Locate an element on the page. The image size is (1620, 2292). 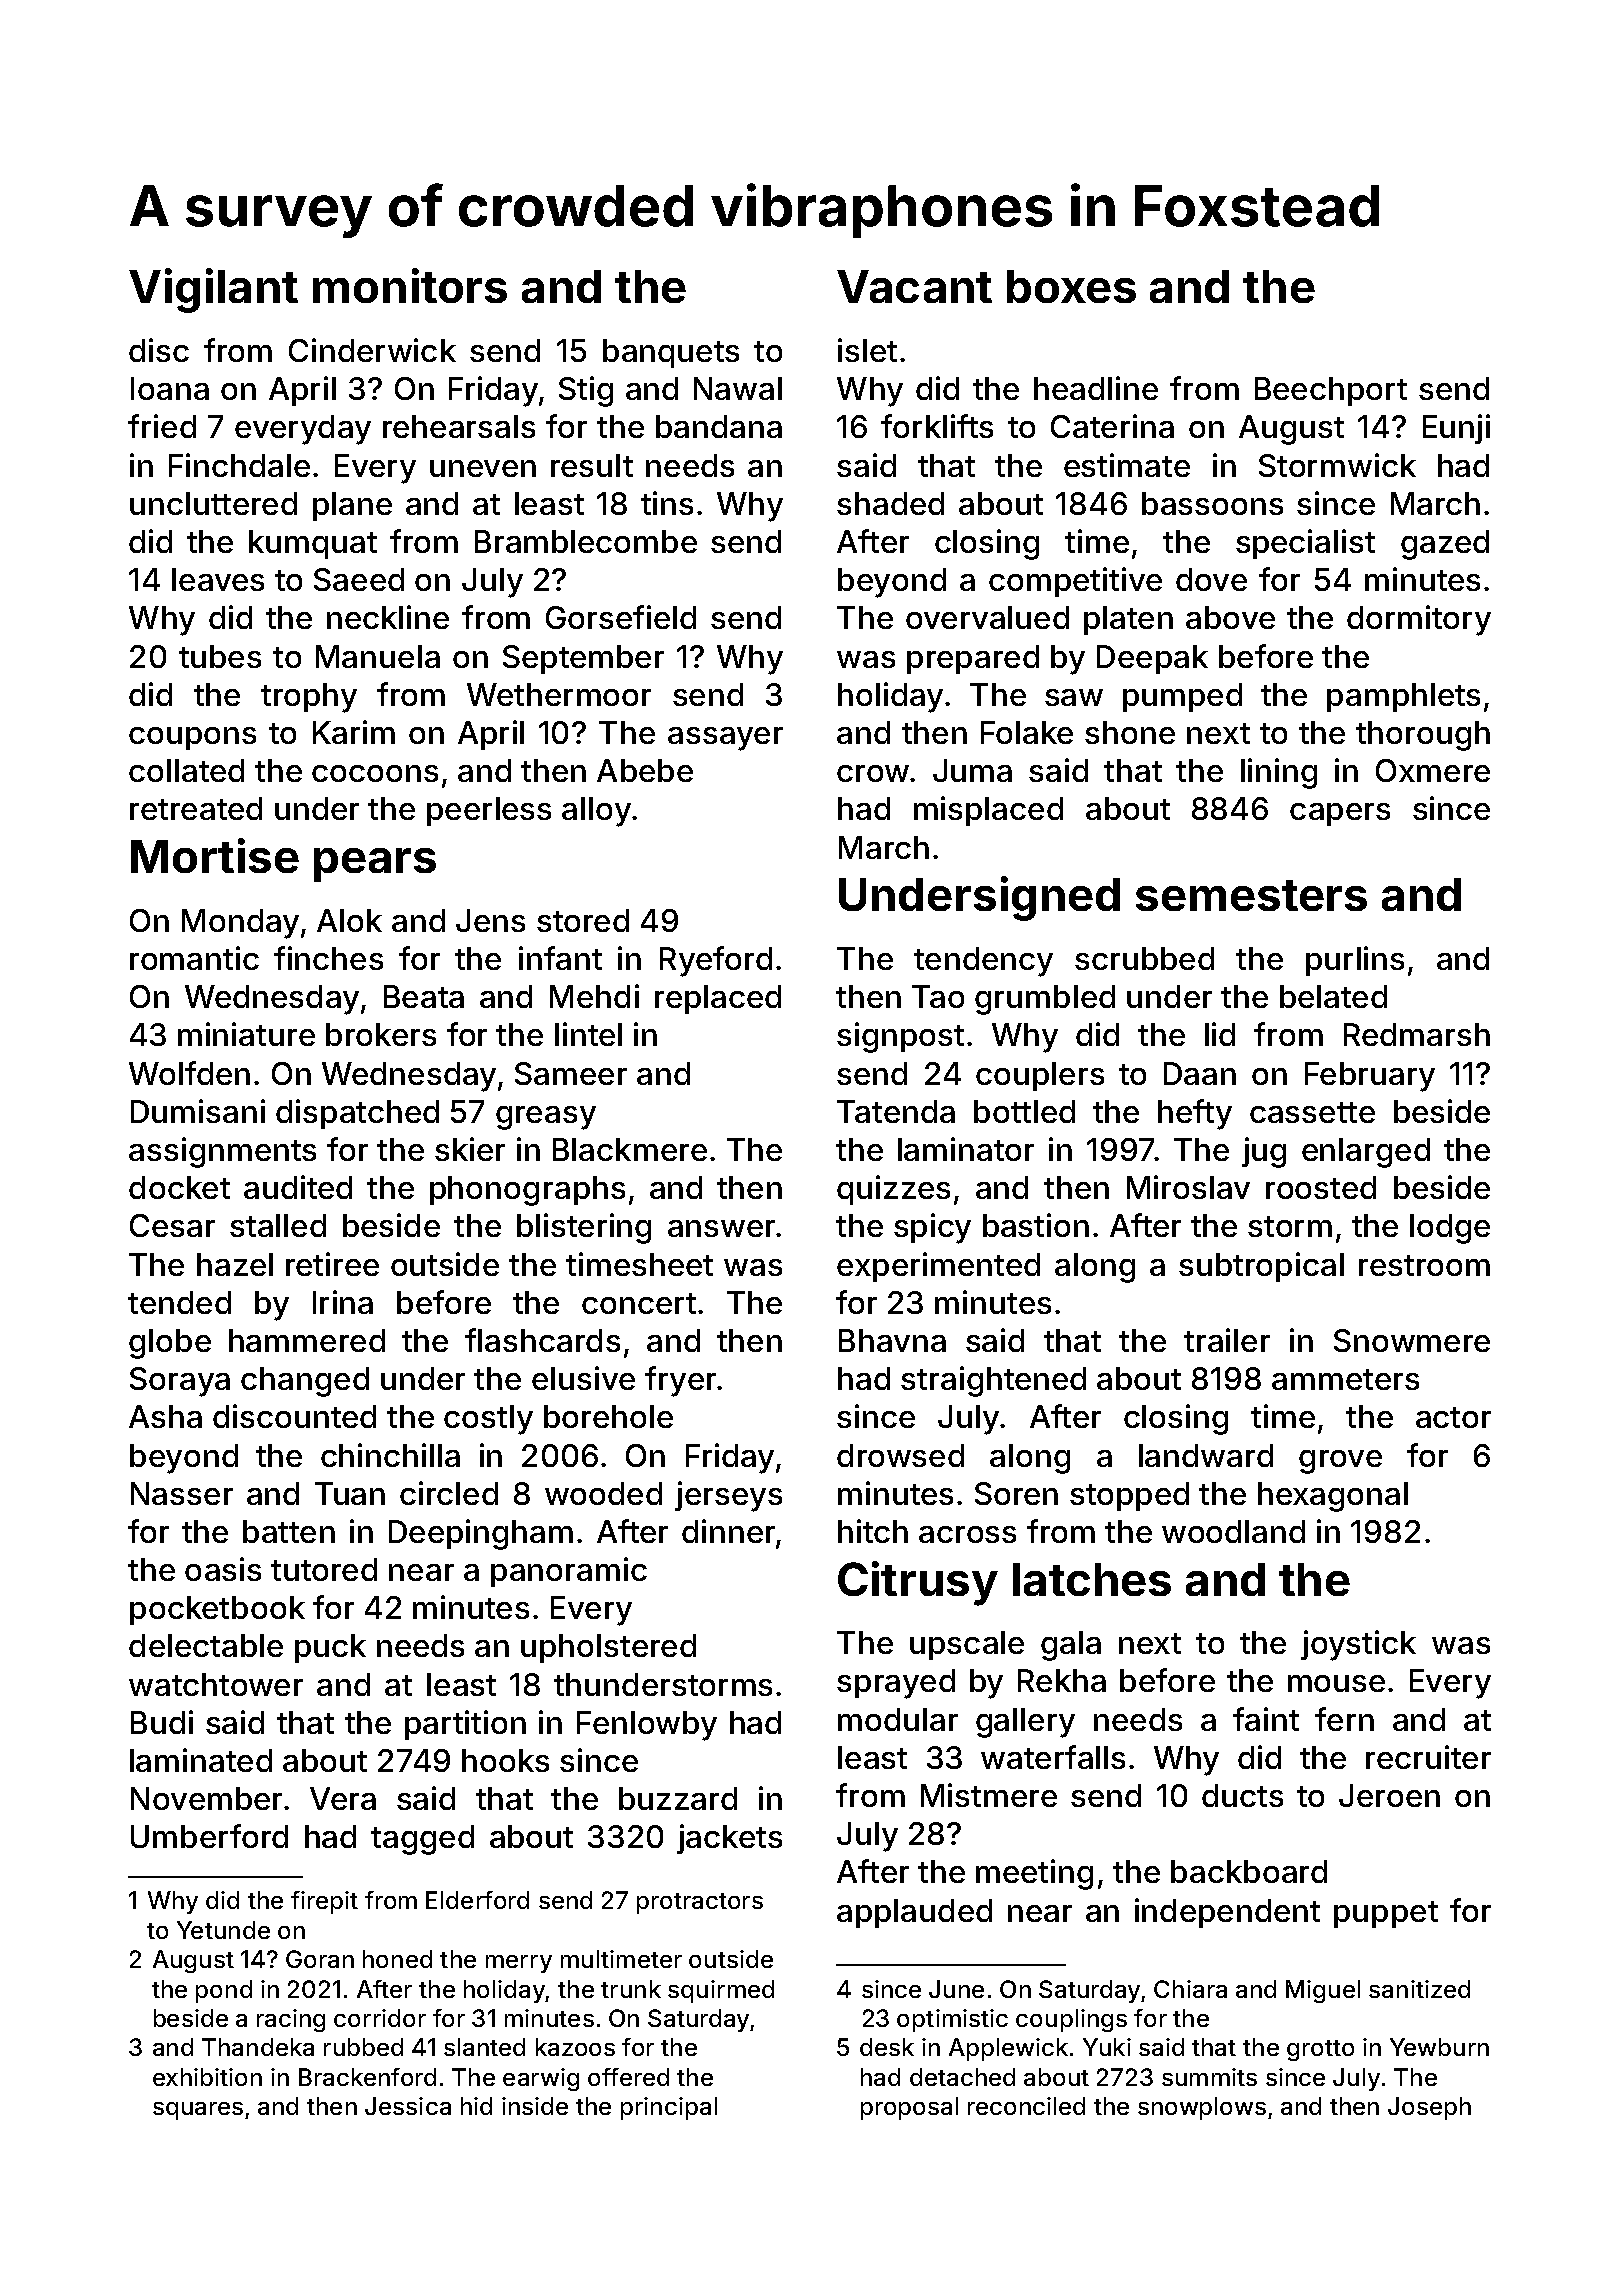
laminated is located at coordinates (201, 1760).
